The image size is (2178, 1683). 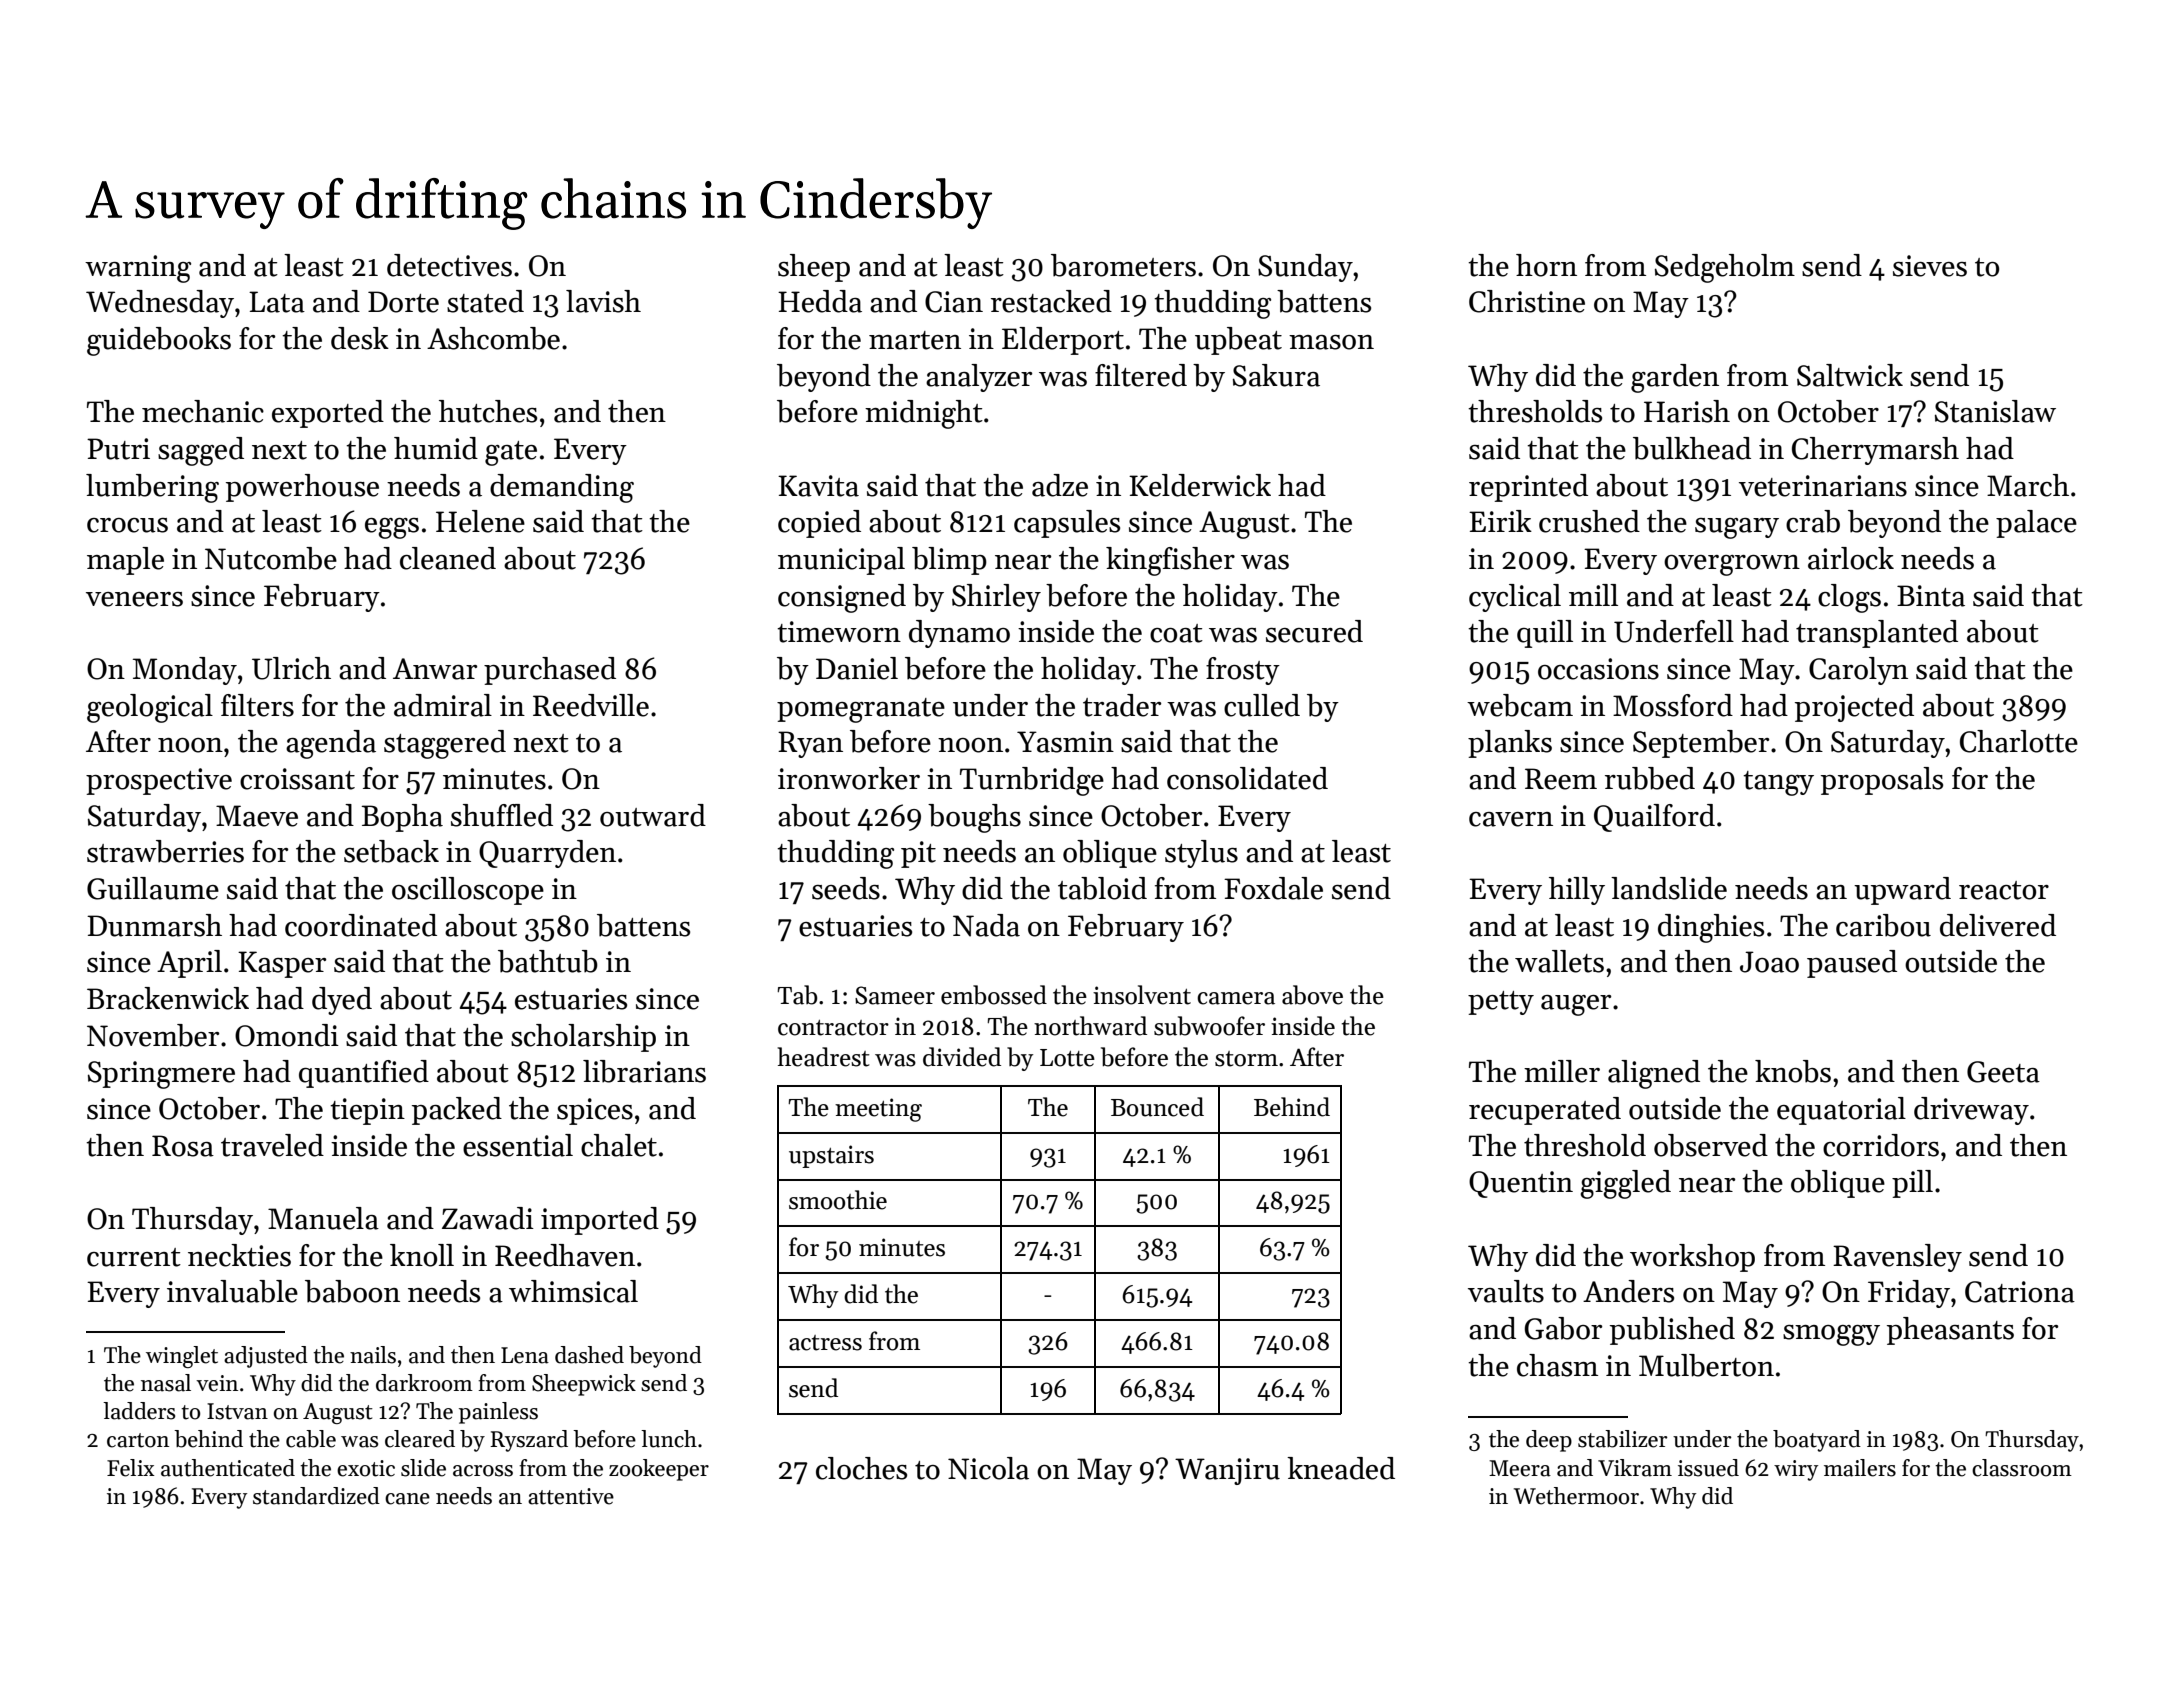 What do you see at coordinates (118, 449) in the screenshot?
I see `Putri` at bounding box center [118, 449].
